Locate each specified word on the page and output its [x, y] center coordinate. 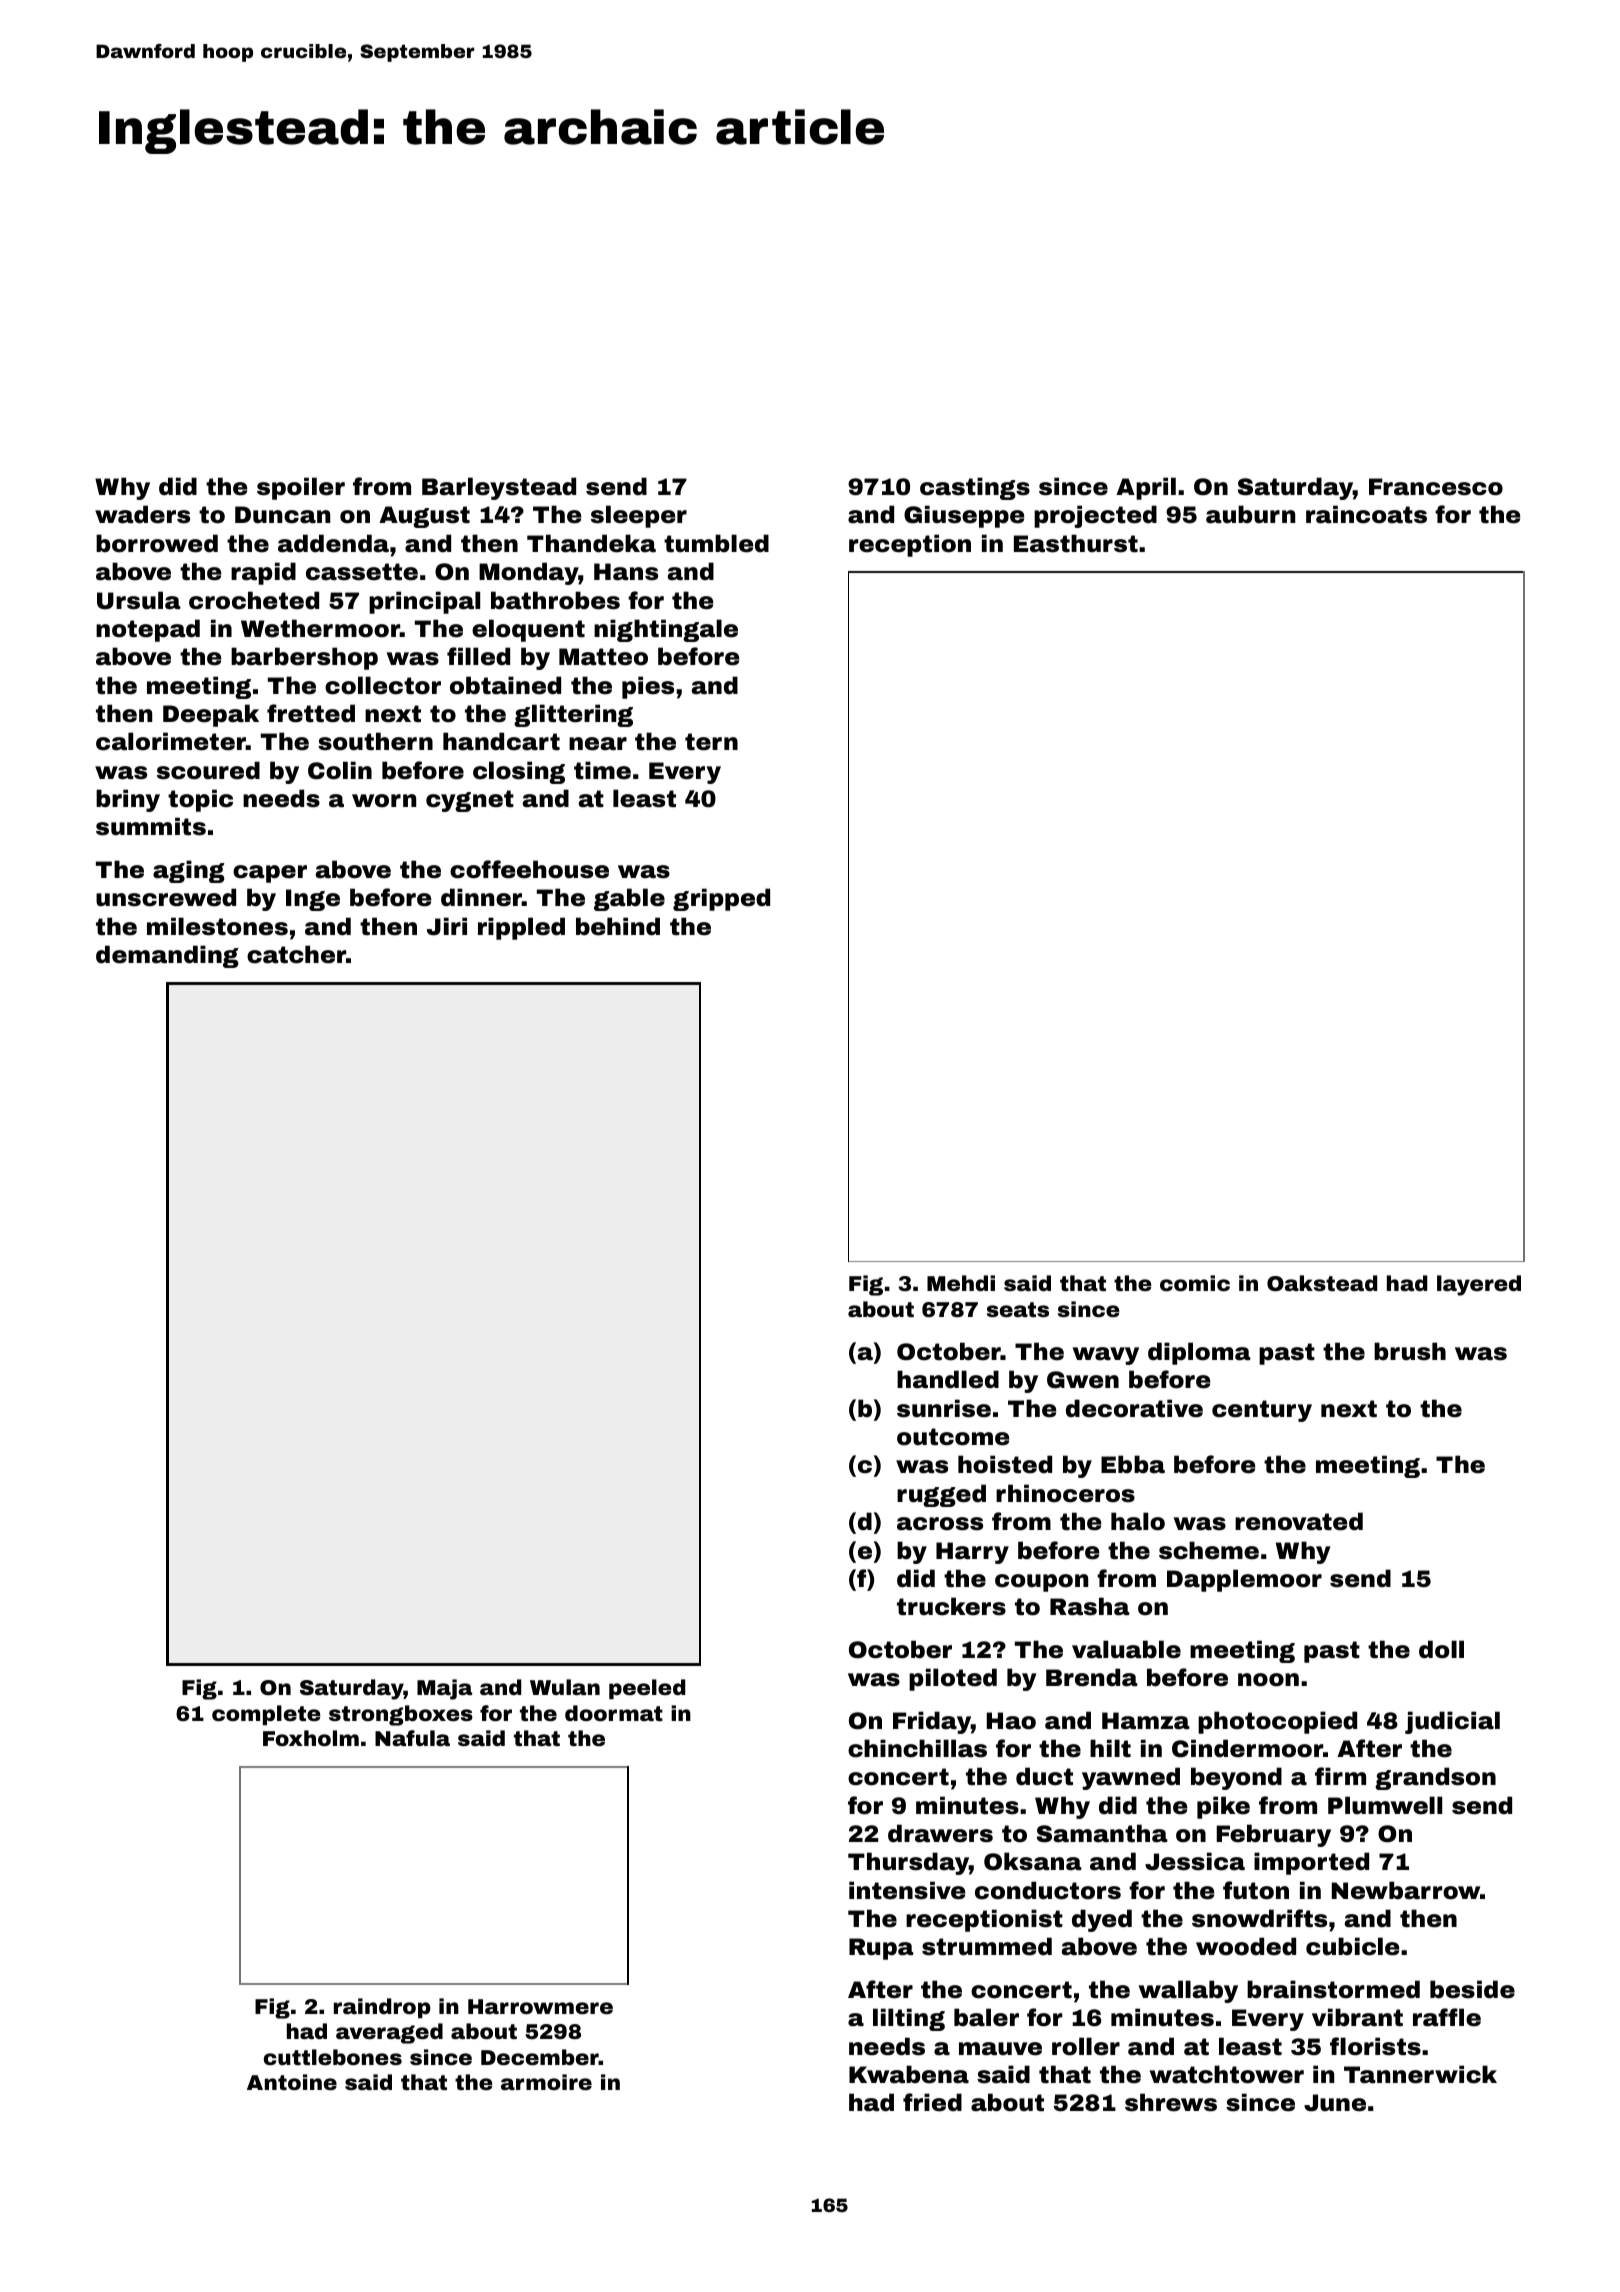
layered [1479, 1285]
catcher [296, 954]
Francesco [1436, 487]
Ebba [1133, 1464]
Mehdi [961, 1283]
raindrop [382, 2008]
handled [948, 1379]
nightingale [666, 630]
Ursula [139, 600]
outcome [953, 1437]
